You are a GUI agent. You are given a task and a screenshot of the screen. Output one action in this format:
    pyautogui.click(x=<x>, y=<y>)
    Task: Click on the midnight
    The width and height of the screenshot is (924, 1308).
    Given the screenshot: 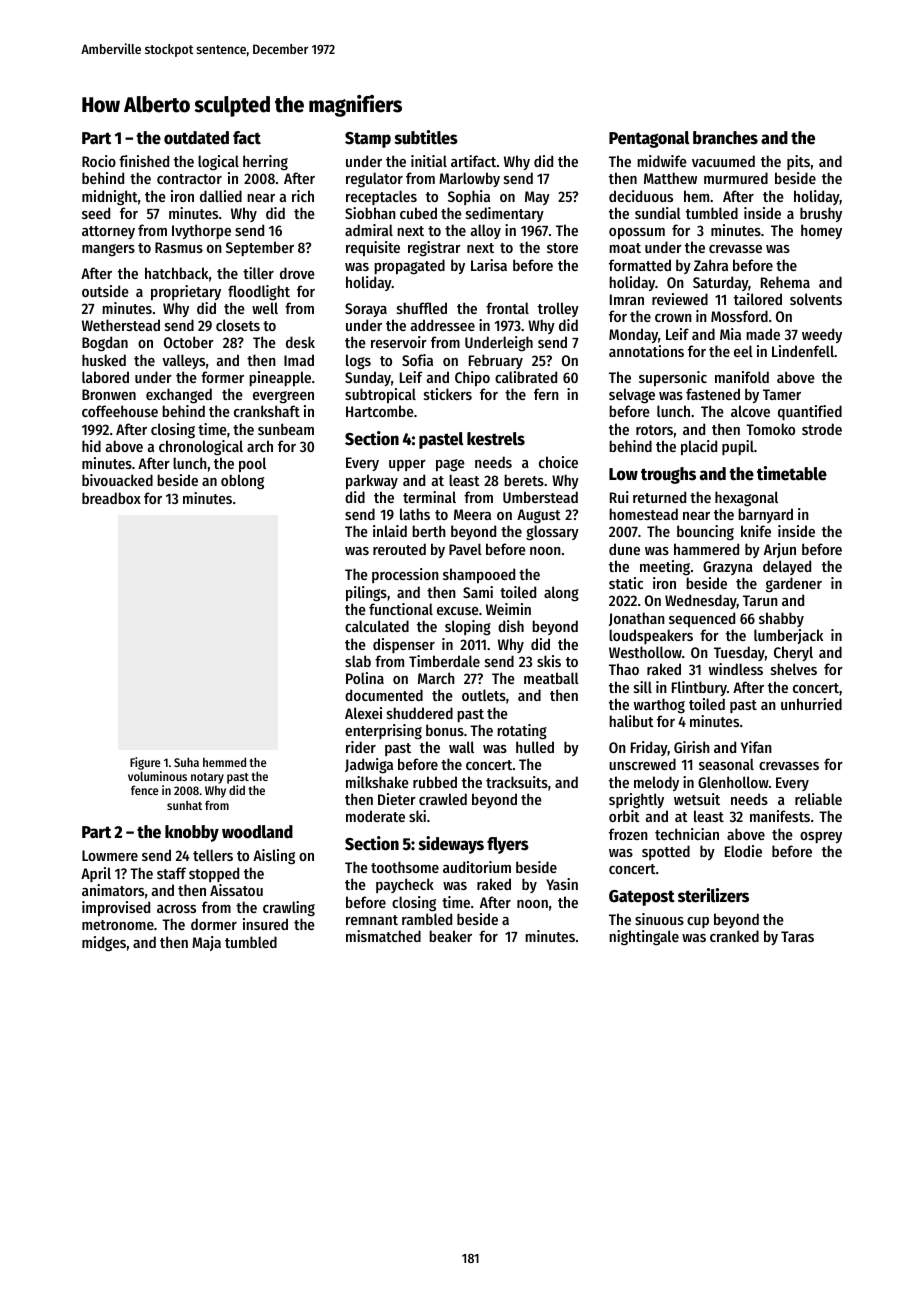 What is the action you would take?
    pyautogui.click(x=110, y=198)
